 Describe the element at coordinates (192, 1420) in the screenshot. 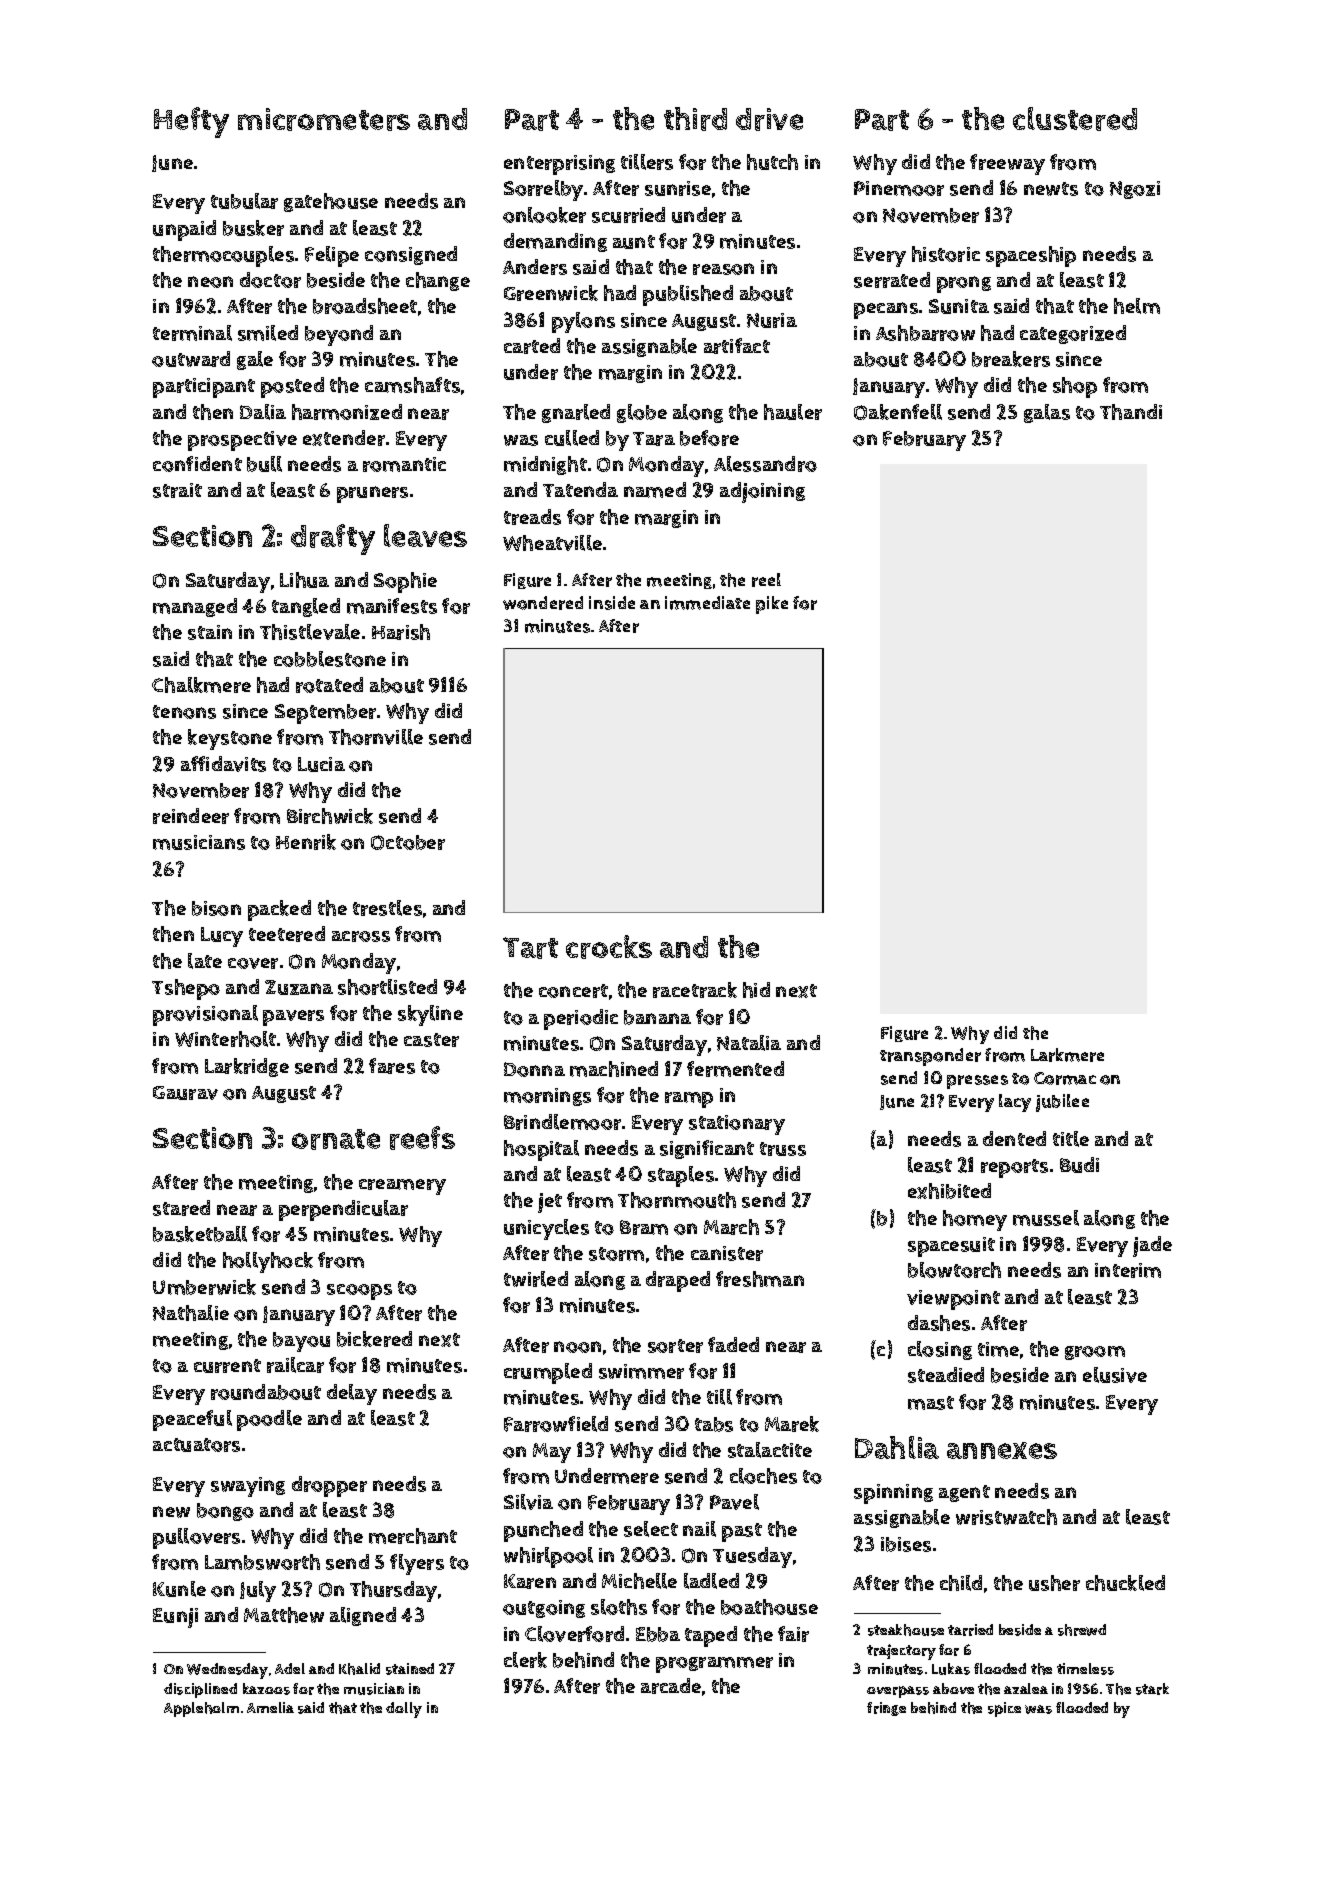

I see `peaceful` at that location.
